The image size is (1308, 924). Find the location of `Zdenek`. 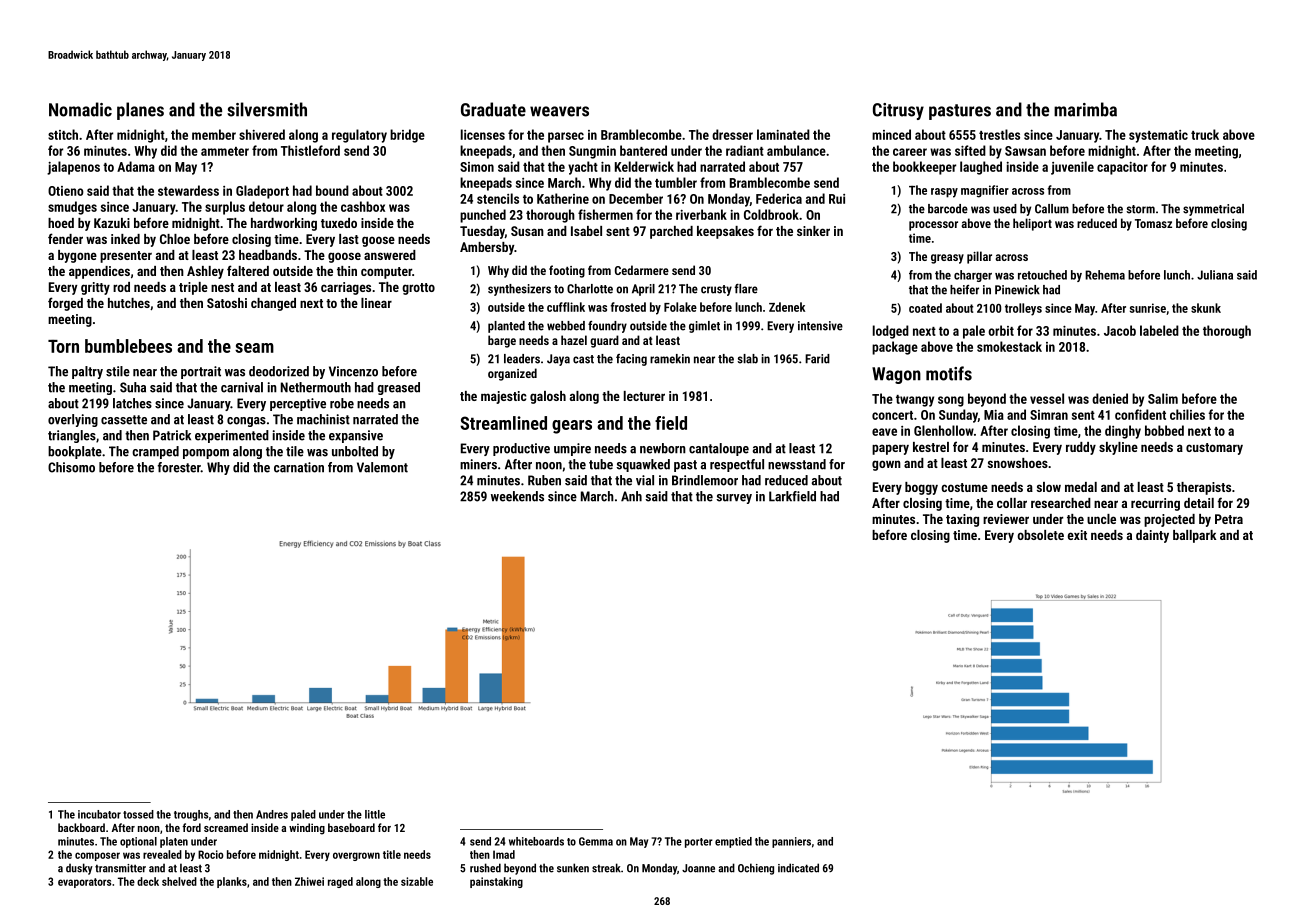

Zdenek is located at coordinates (787, 307).
